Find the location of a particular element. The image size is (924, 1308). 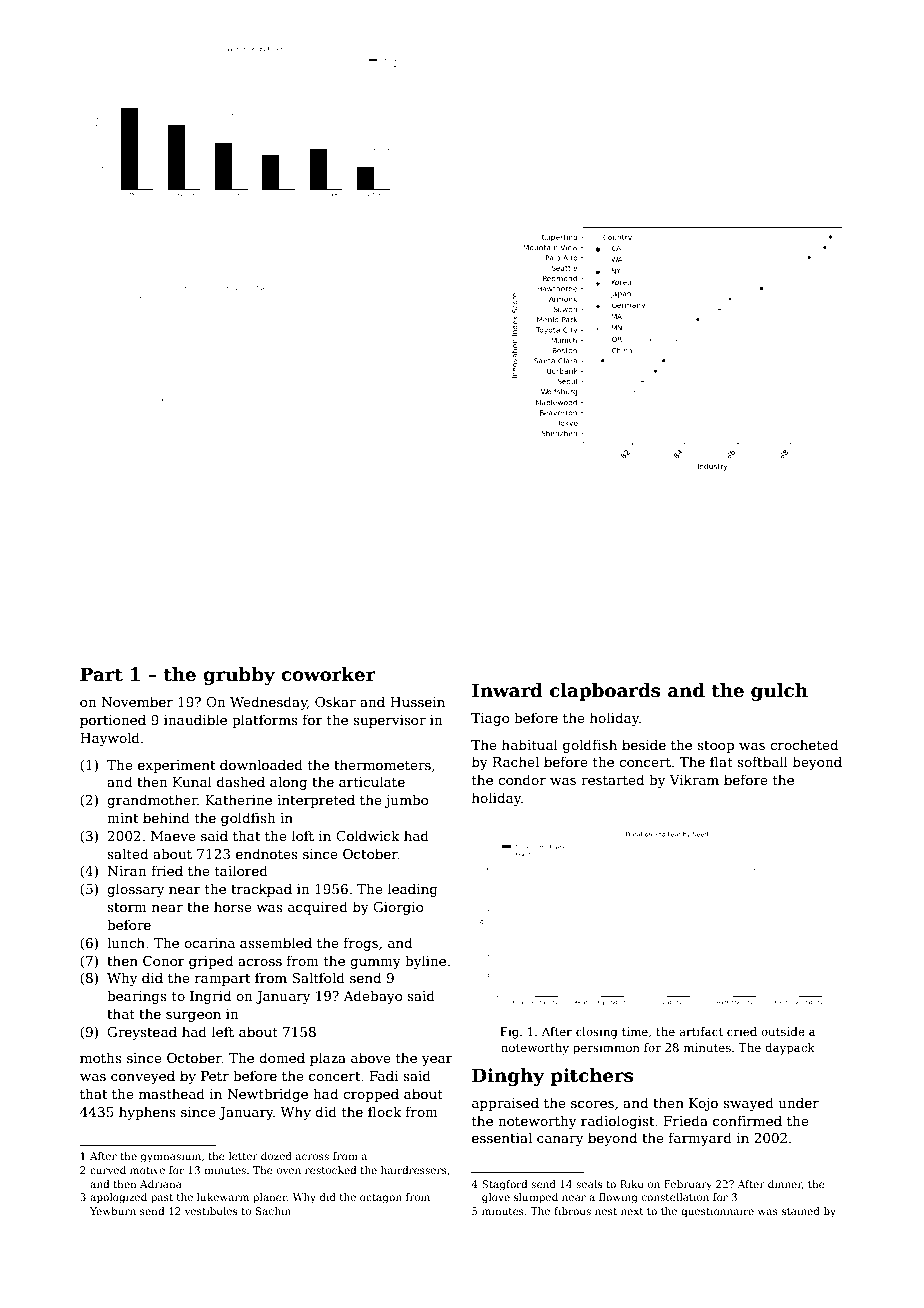

grubby is located at coordinates (239, 676).
